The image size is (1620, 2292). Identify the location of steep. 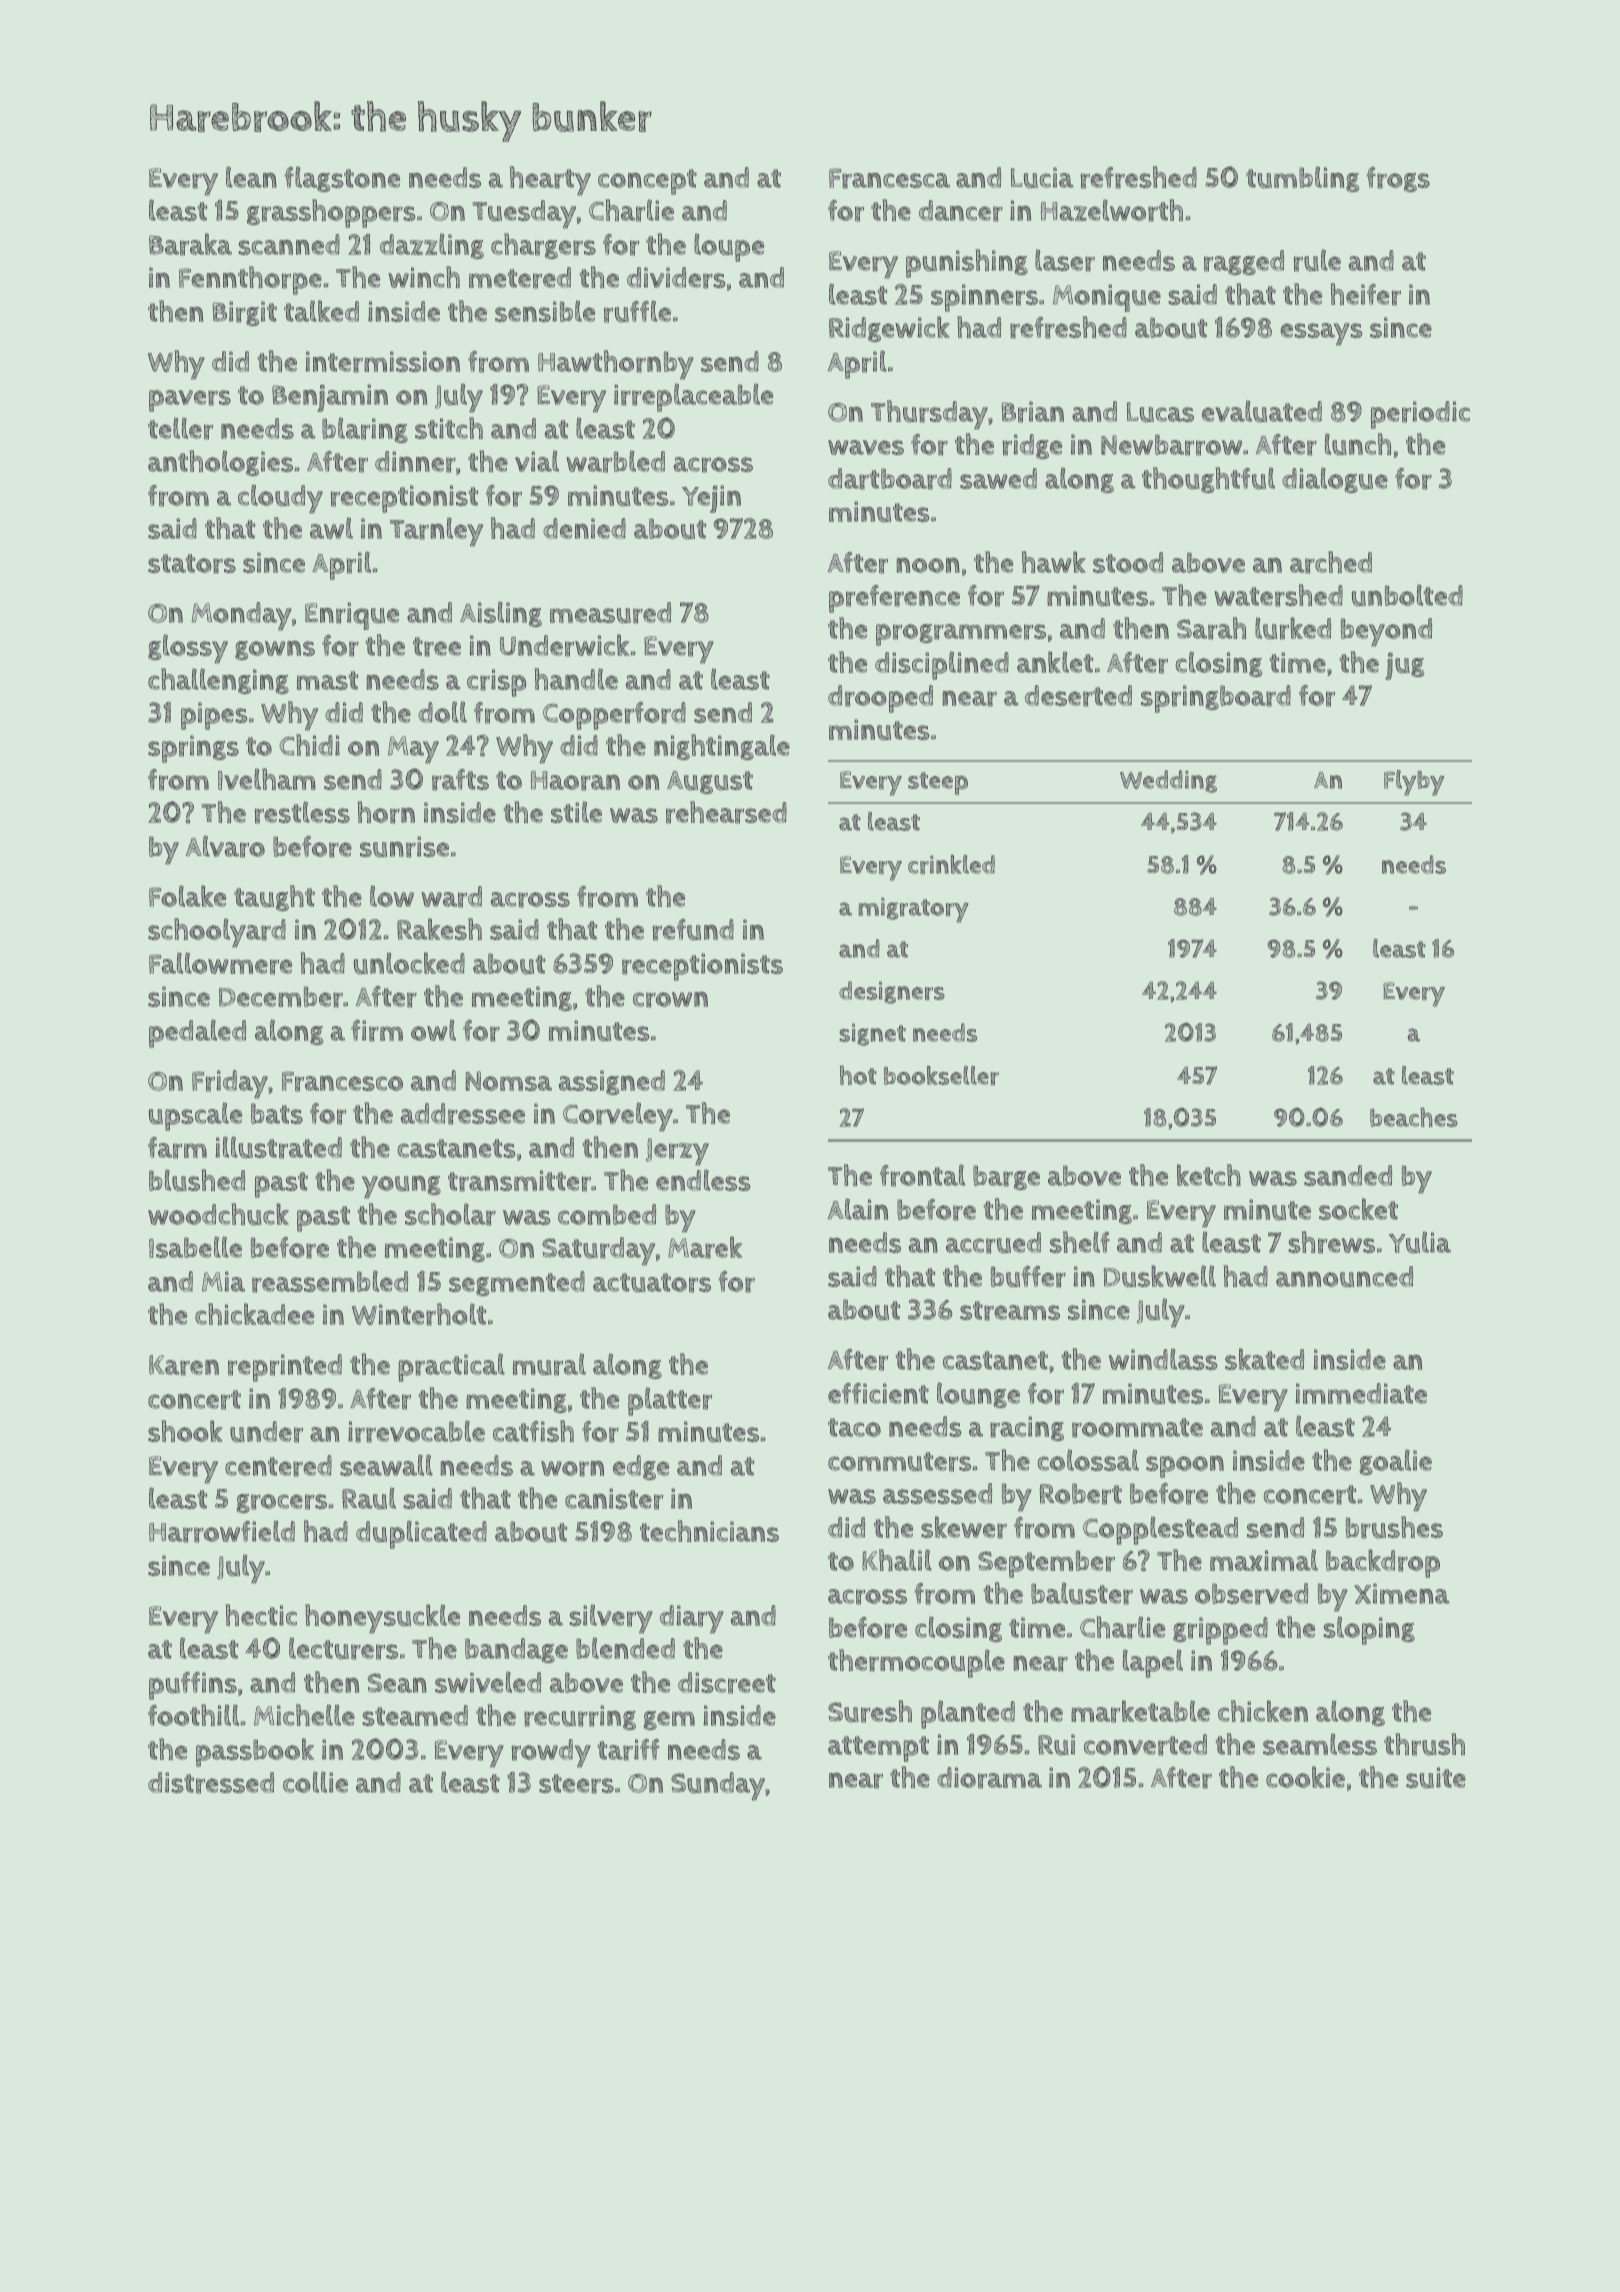
(938, 783).
